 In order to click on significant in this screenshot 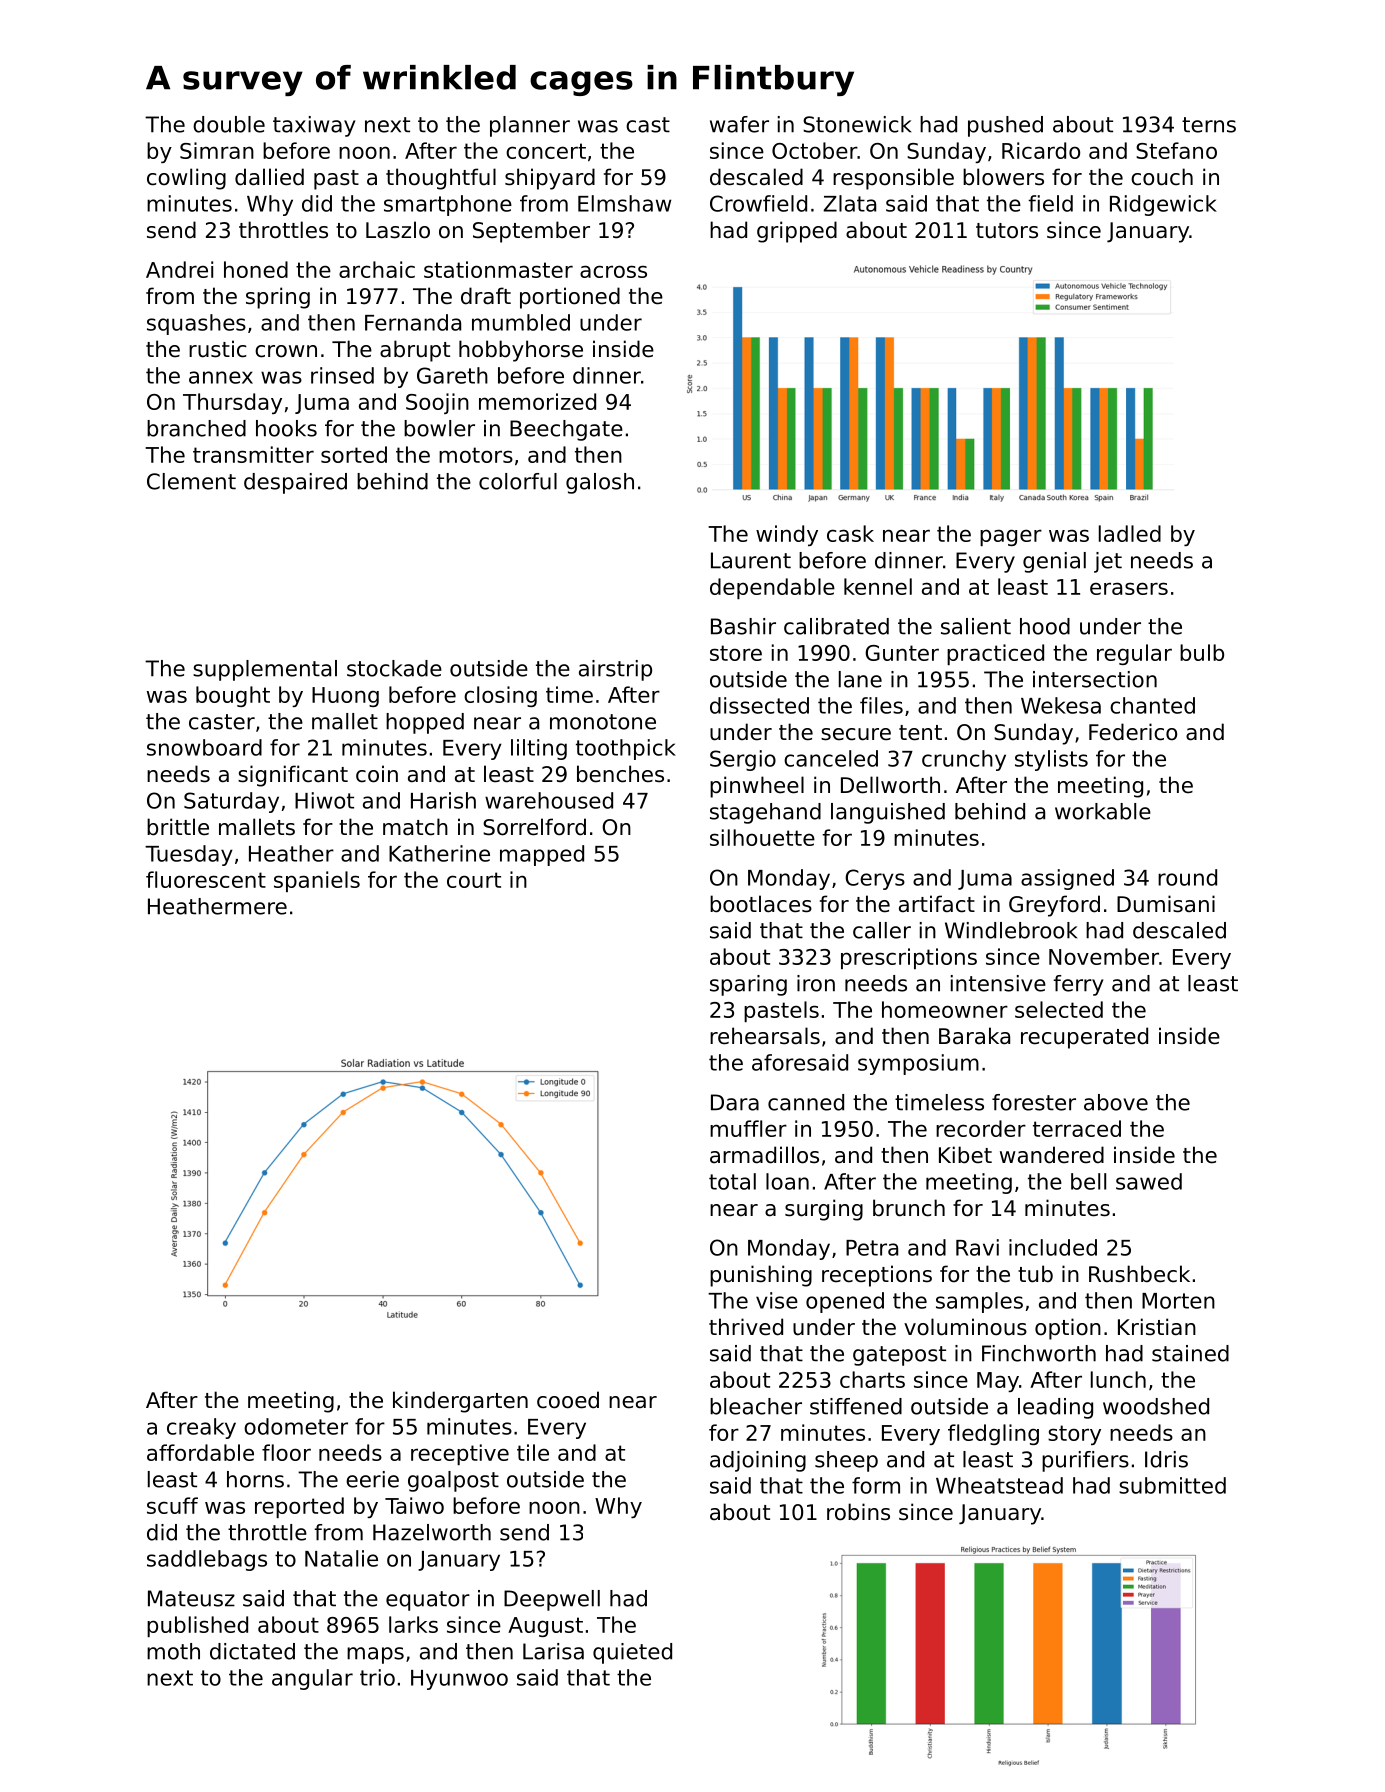, I will do `click(293, 776)`.
